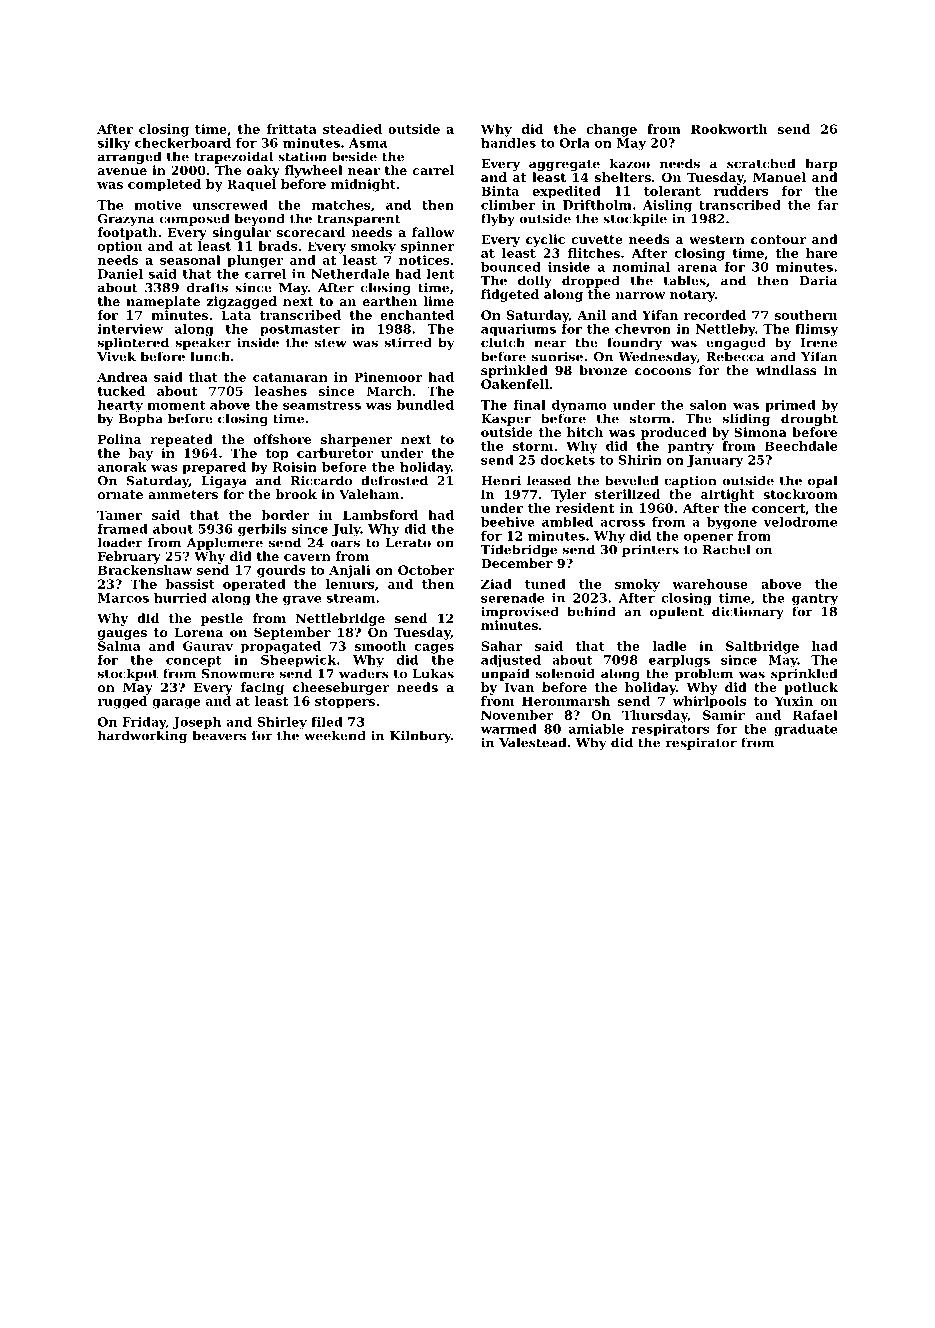  What do you see at coordinates (643, 329) in the page?
I see `chevron` at bounding box center [643, 329].
